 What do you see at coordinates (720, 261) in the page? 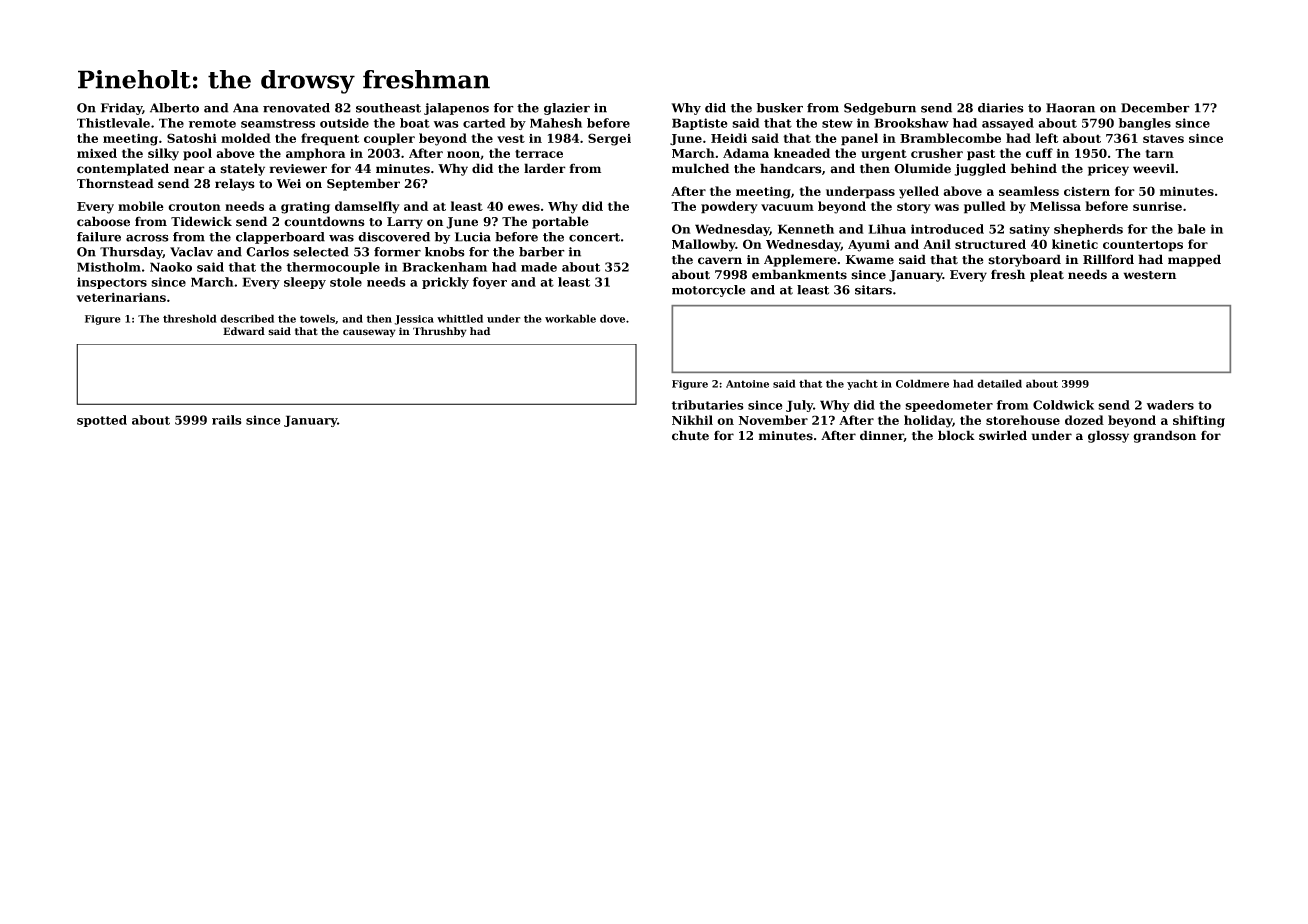
I see `cavern` at bounding box center [720, 261].
